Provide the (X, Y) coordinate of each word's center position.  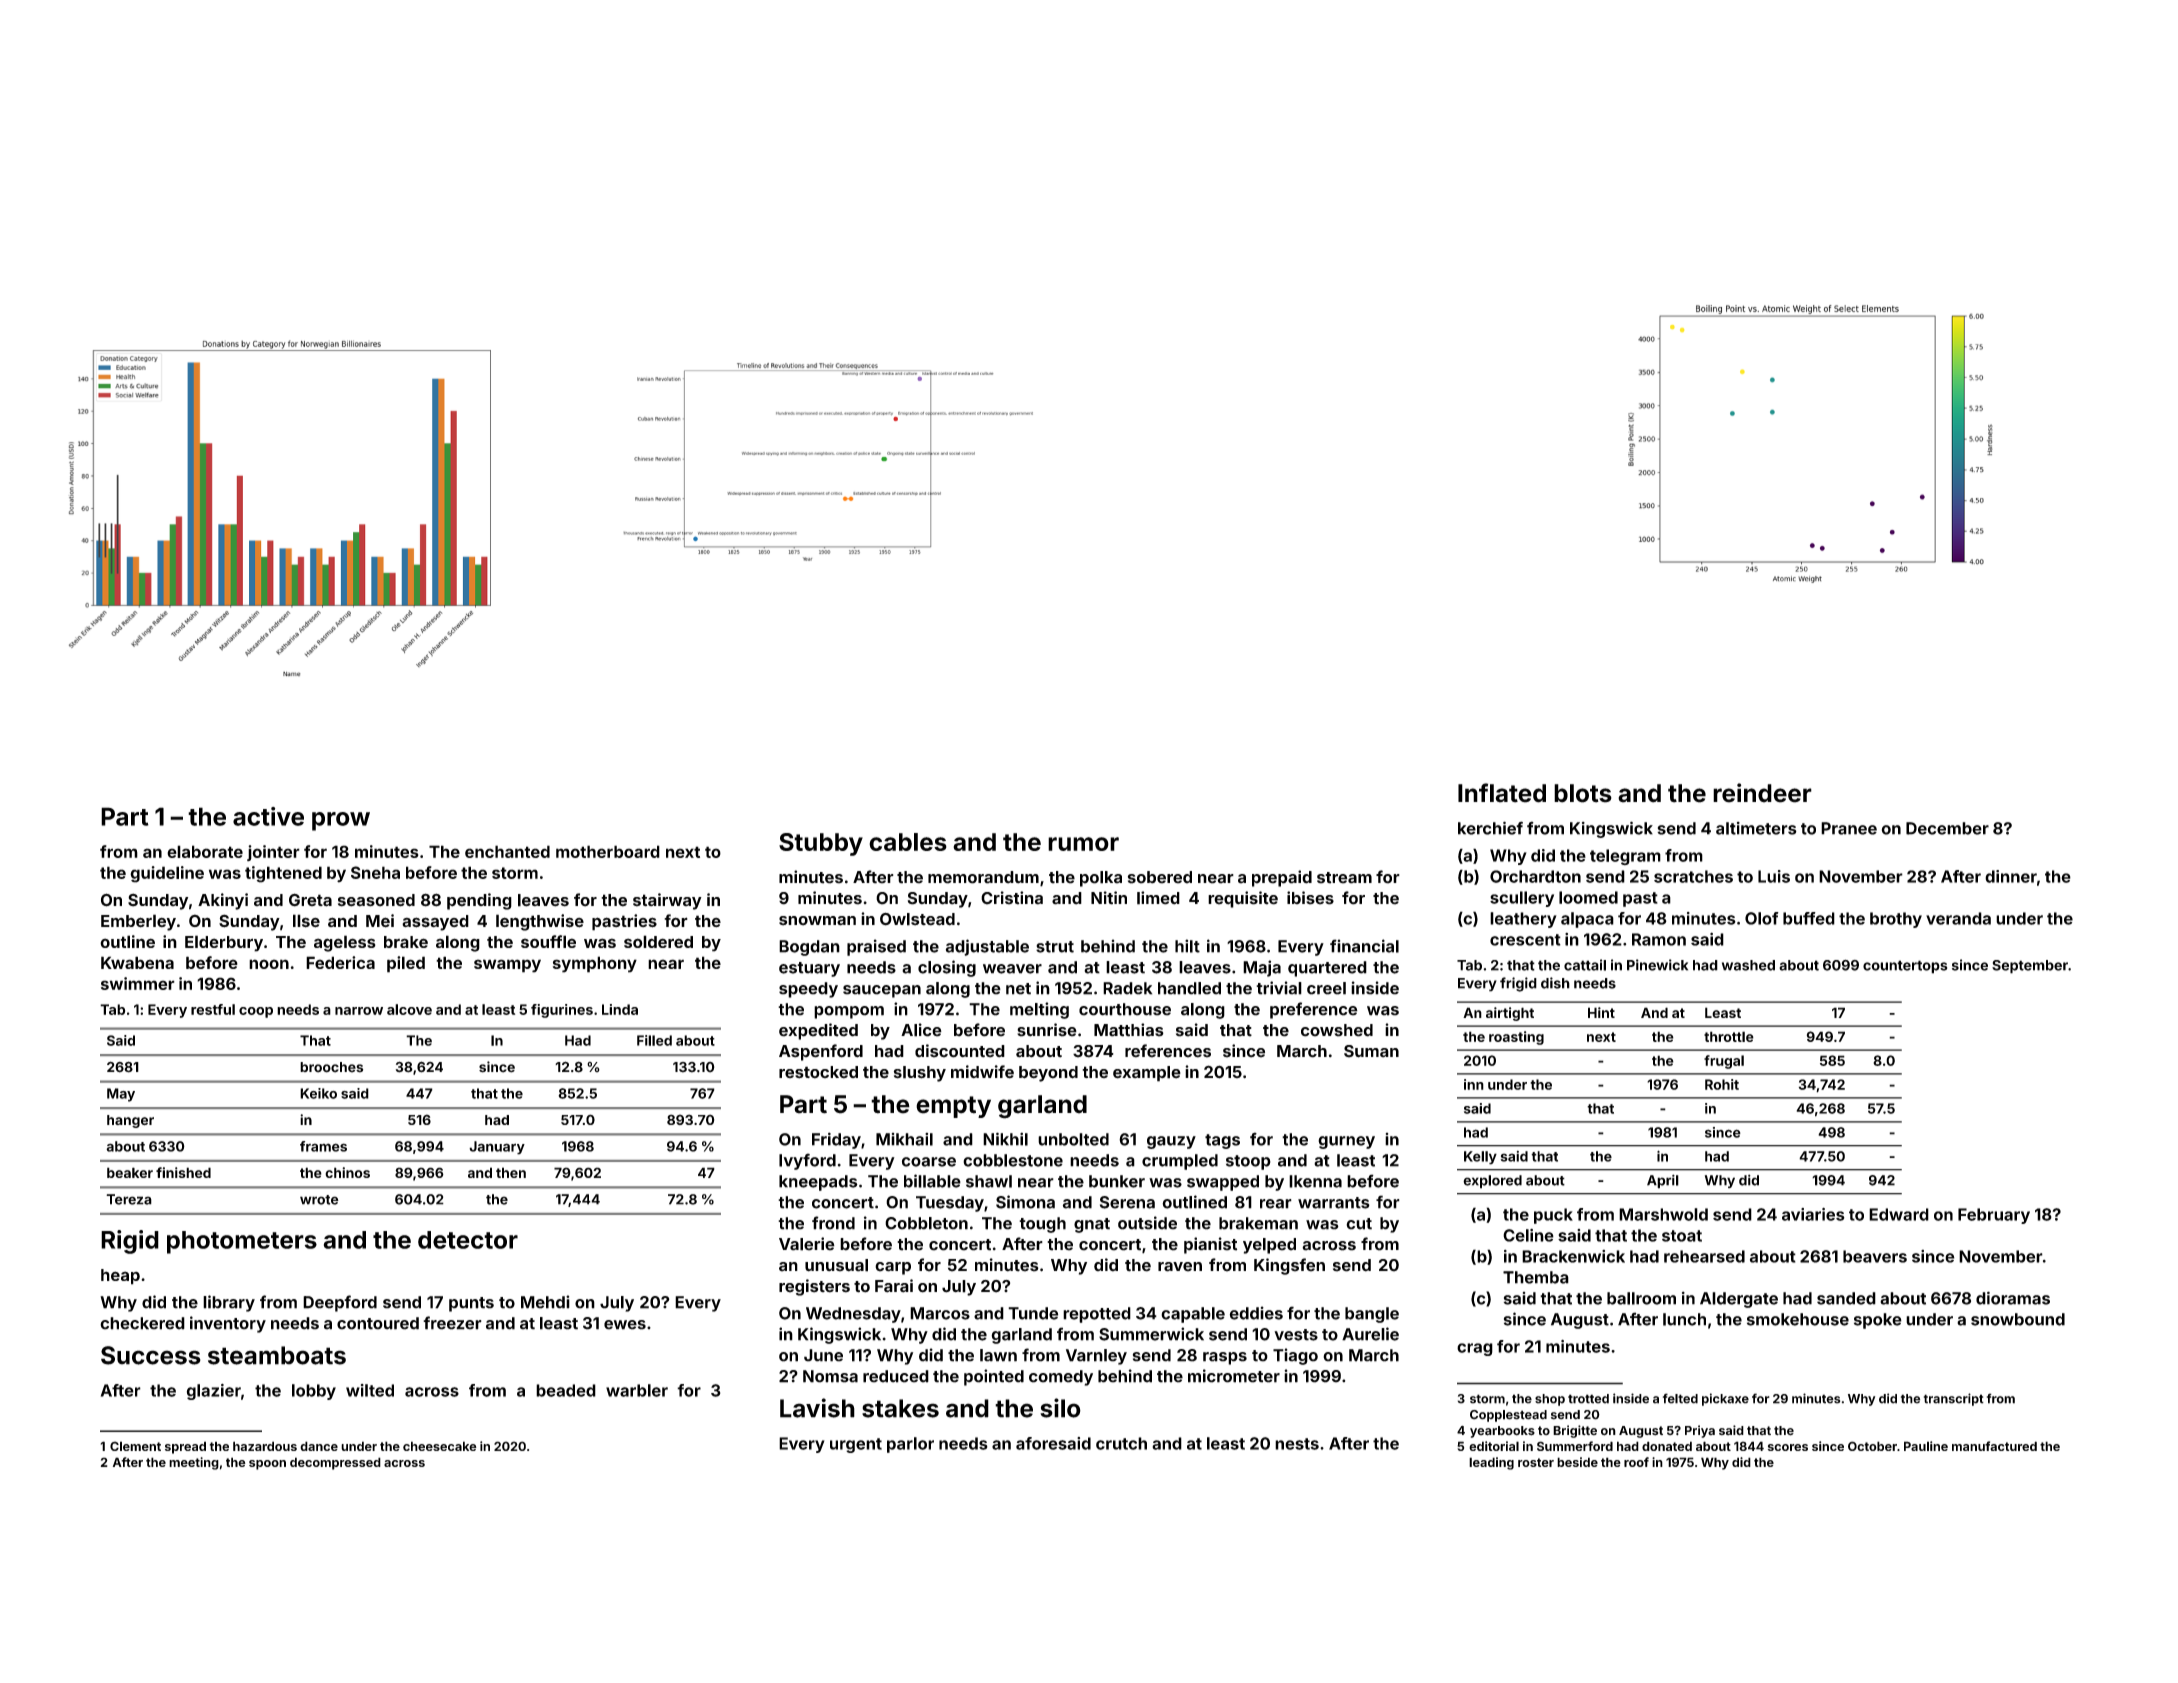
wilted (370, 1390)
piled (406, 964)
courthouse (1125, 1009)
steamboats (277, 1355)
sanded (1846, 1298)
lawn (998, 1355)
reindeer (1762, 793)
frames (323, 1146)
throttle (1729, 1036)
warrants (1334, 1203)
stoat (1682, 1236)
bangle (1372, 1315)
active (268, 816)
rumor (1083, 844)
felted (1680, 1398)
